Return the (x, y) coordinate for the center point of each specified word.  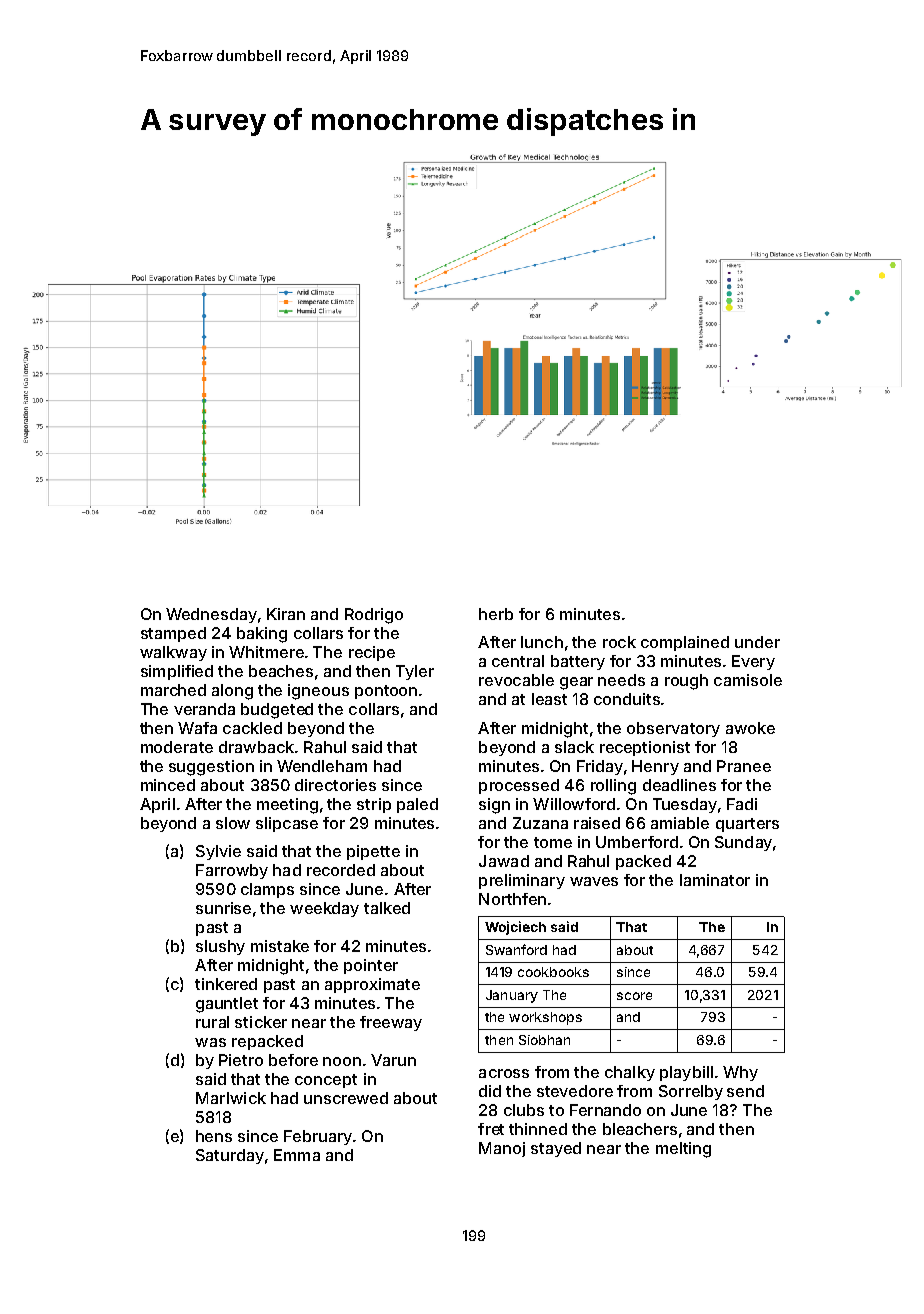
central (518, 661)
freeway (391, 1023)
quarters (747, 825)
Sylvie (218, 852)
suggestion (211, 768)
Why (740, 1073)
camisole (748, 680)
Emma (297, 1155)
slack (574, 747)
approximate (372, 985)
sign (494, 806)
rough (686, 682)
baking (262, 635)
